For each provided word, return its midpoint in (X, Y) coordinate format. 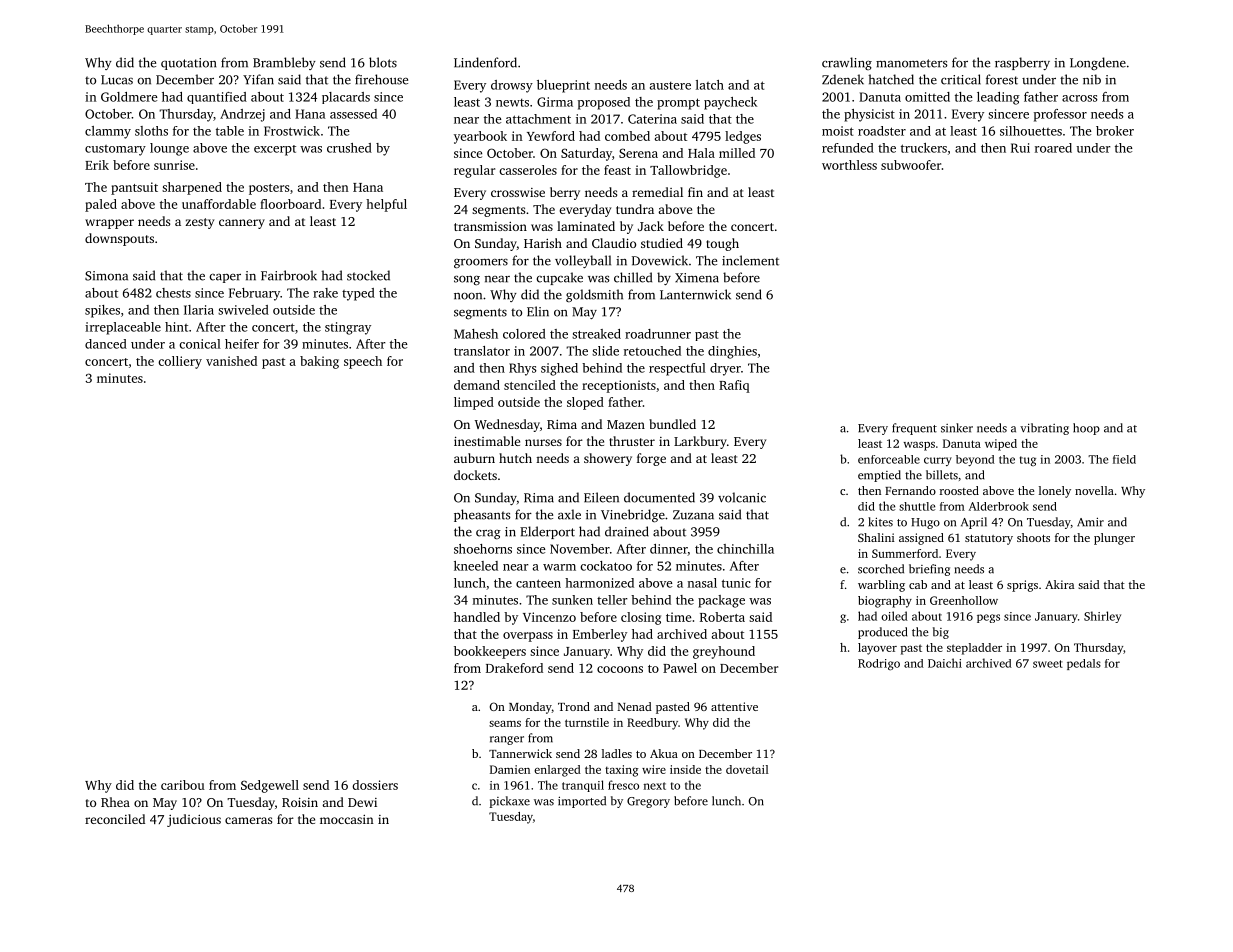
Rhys (523, 369)
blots (383, 62)
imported (582, 802)
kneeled (476, 566)
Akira (1059, 584)
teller (612, 600)
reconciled (115, 819)
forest (1002, 79)
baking (319, 362)
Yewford (551, 136)
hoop (1086, 429)
